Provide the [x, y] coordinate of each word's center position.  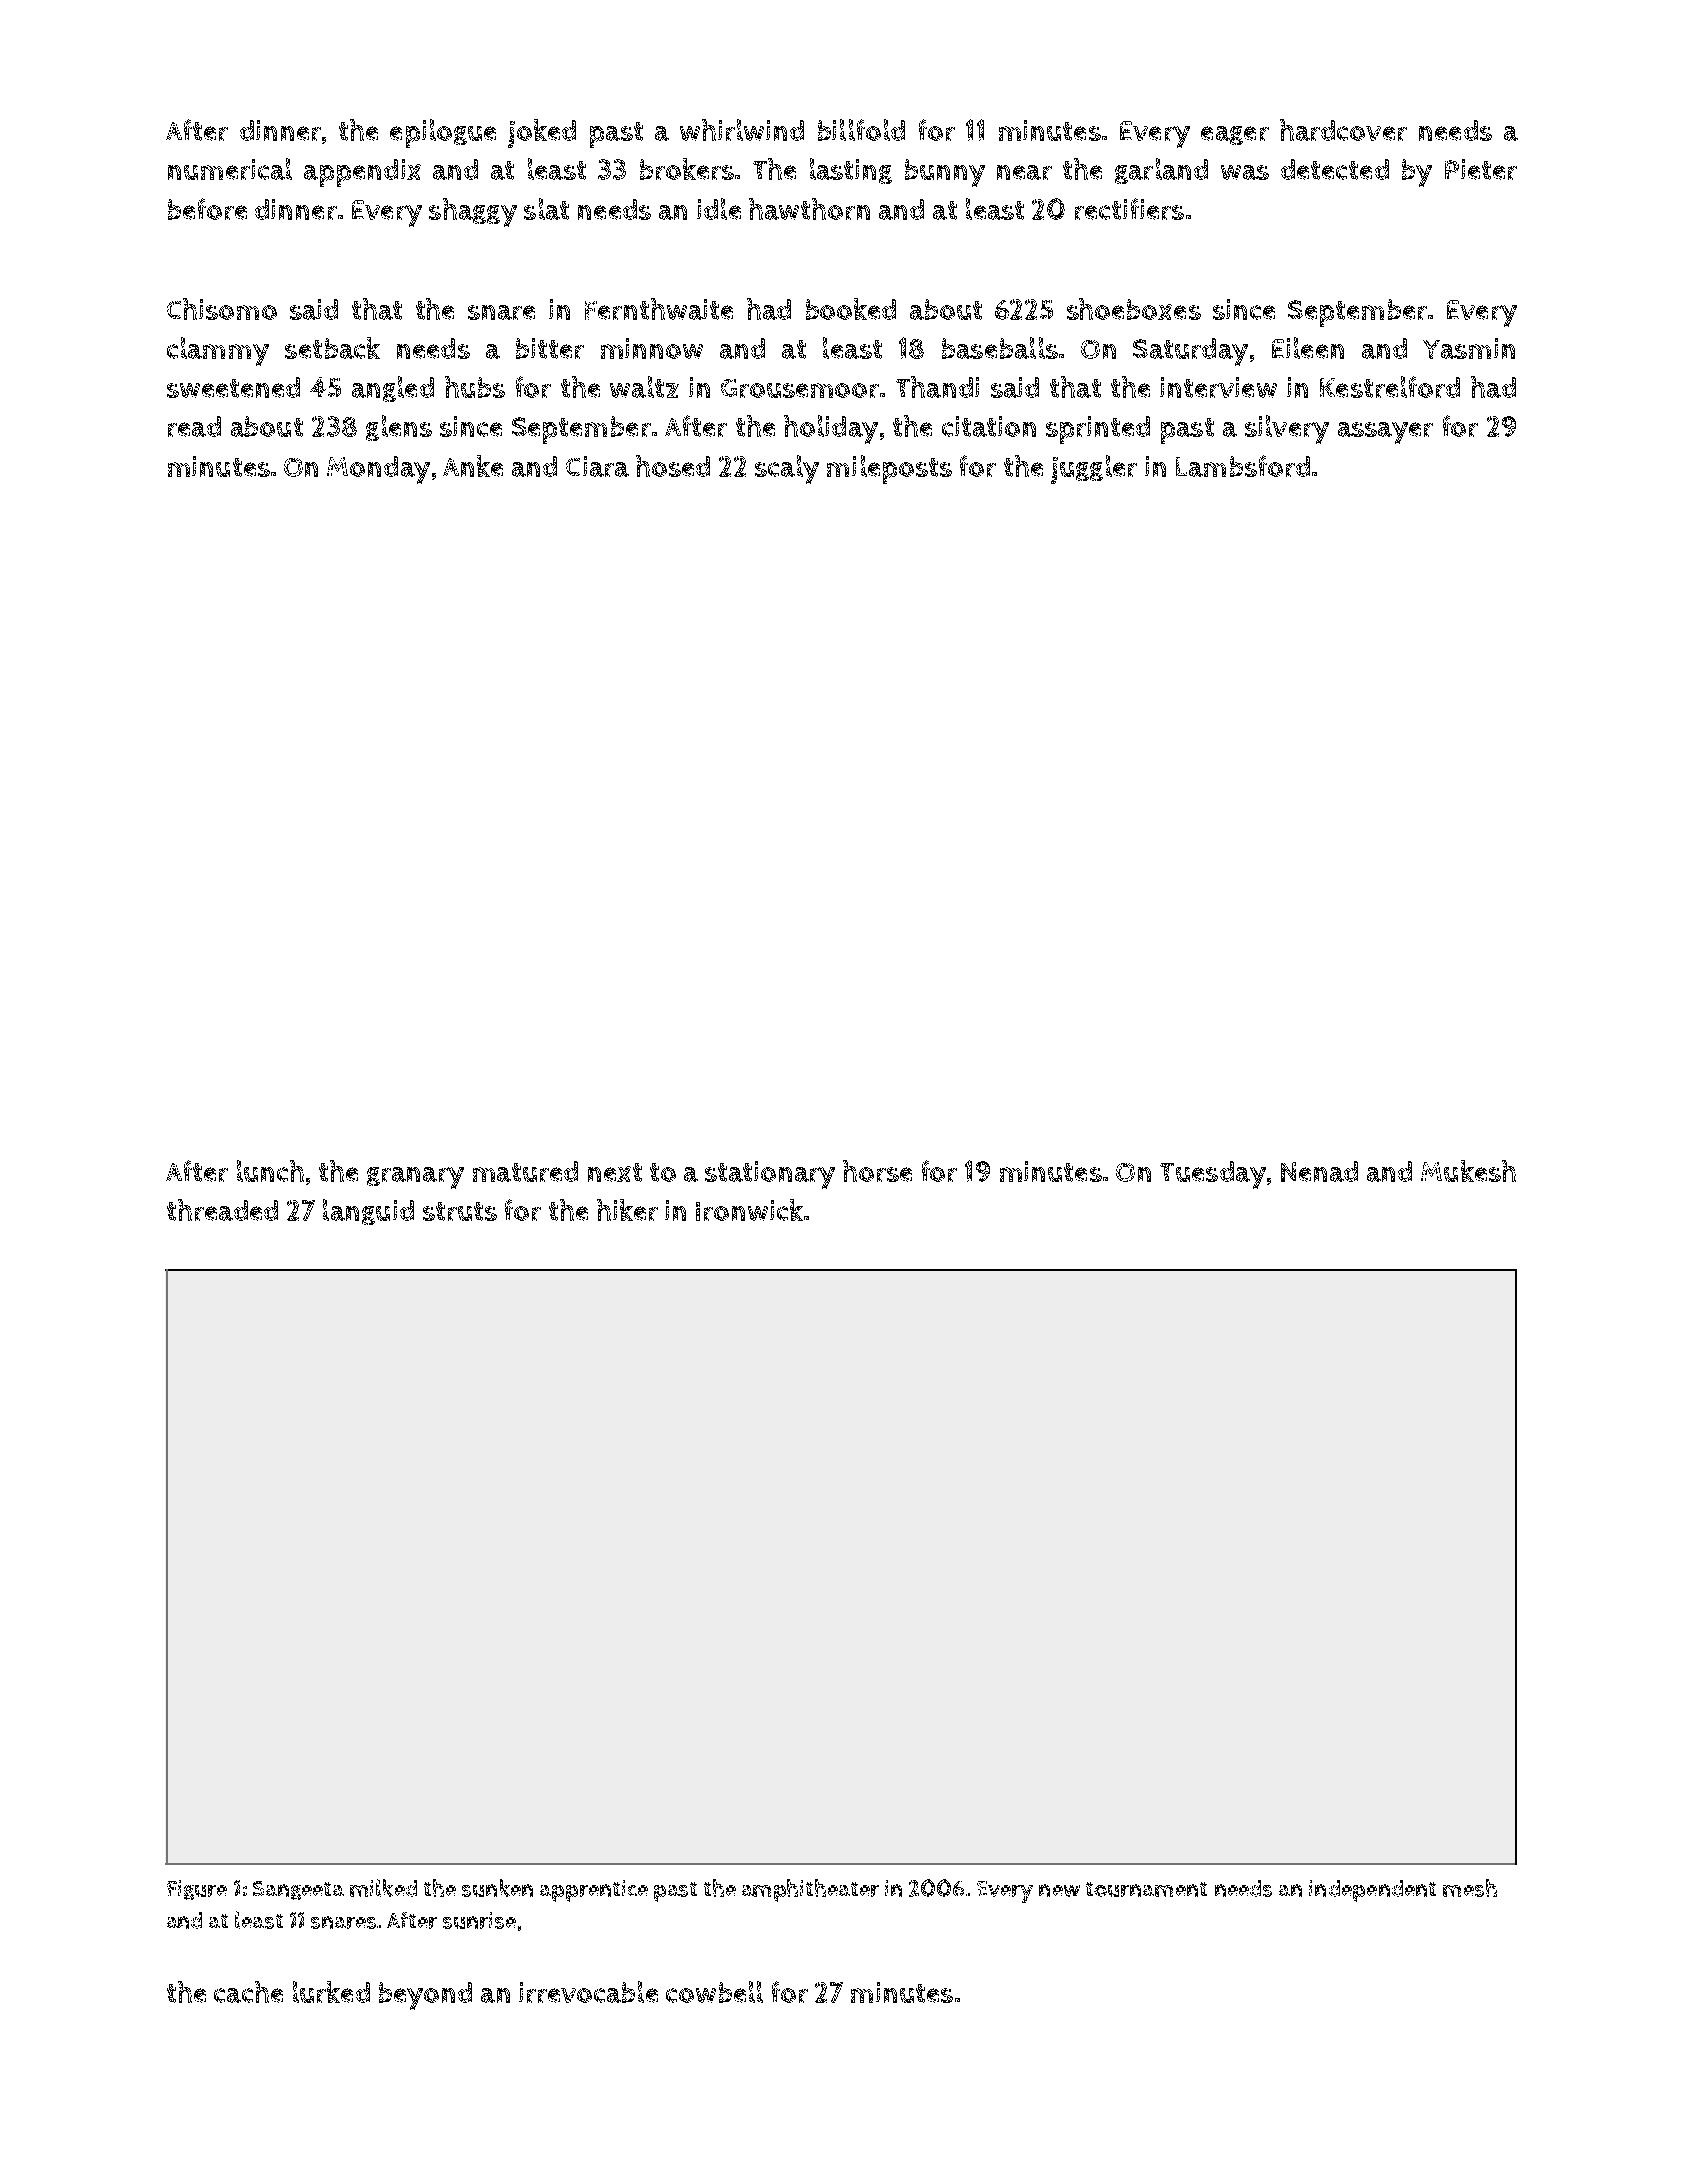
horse [877, 1171]
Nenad [1319, 1171]
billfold [861, 130]
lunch [270, 1171]
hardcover [1343, 130]
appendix [362, 173]
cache [248, 1992]
